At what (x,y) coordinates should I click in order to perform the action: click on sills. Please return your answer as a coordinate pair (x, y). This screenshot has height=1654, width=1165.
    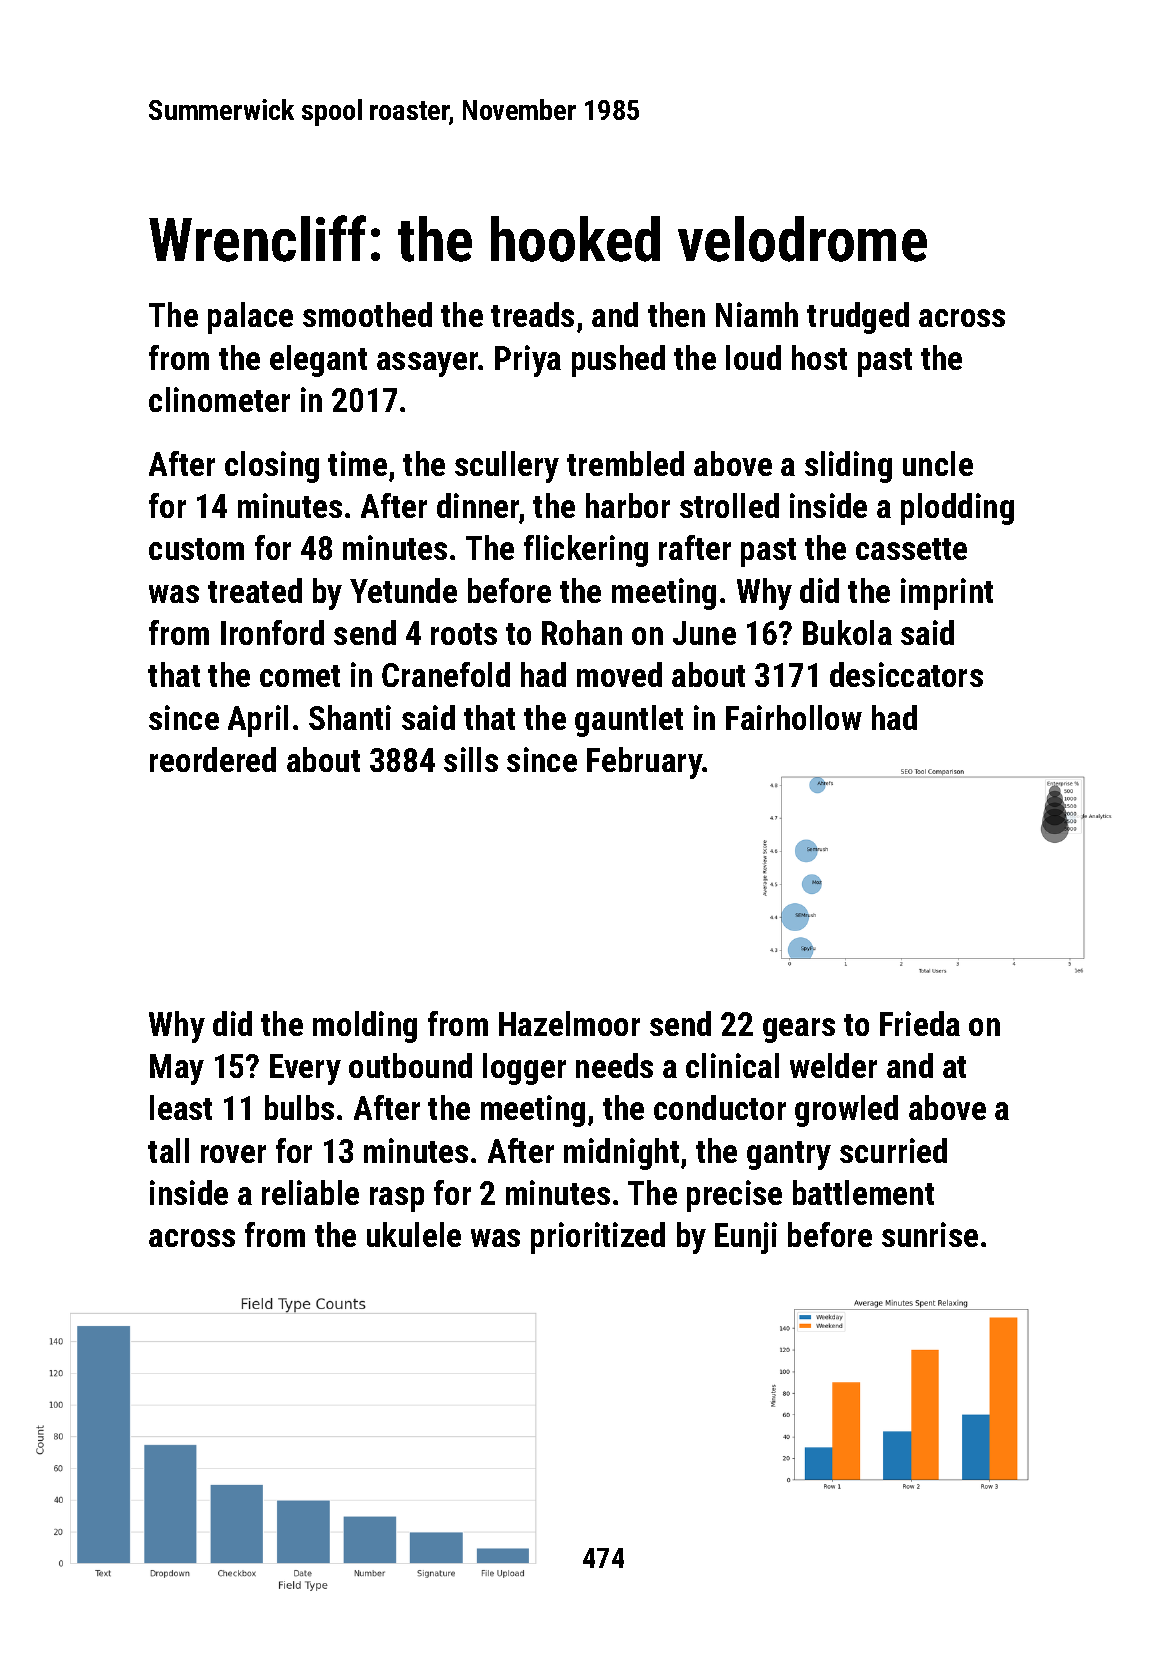
    Looking at the image, I should click on (471, 759).
